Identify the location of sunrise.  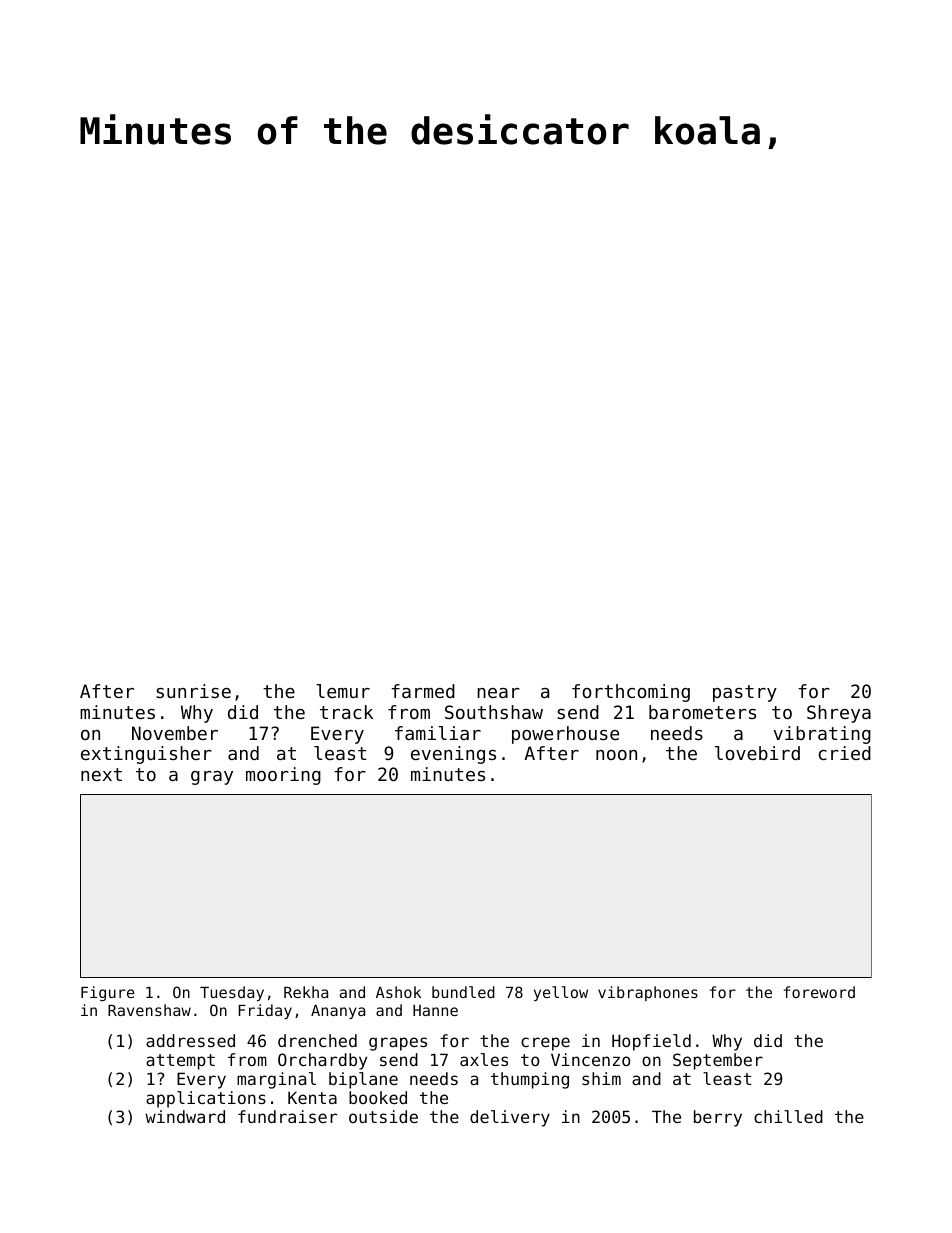
(193, 691).
